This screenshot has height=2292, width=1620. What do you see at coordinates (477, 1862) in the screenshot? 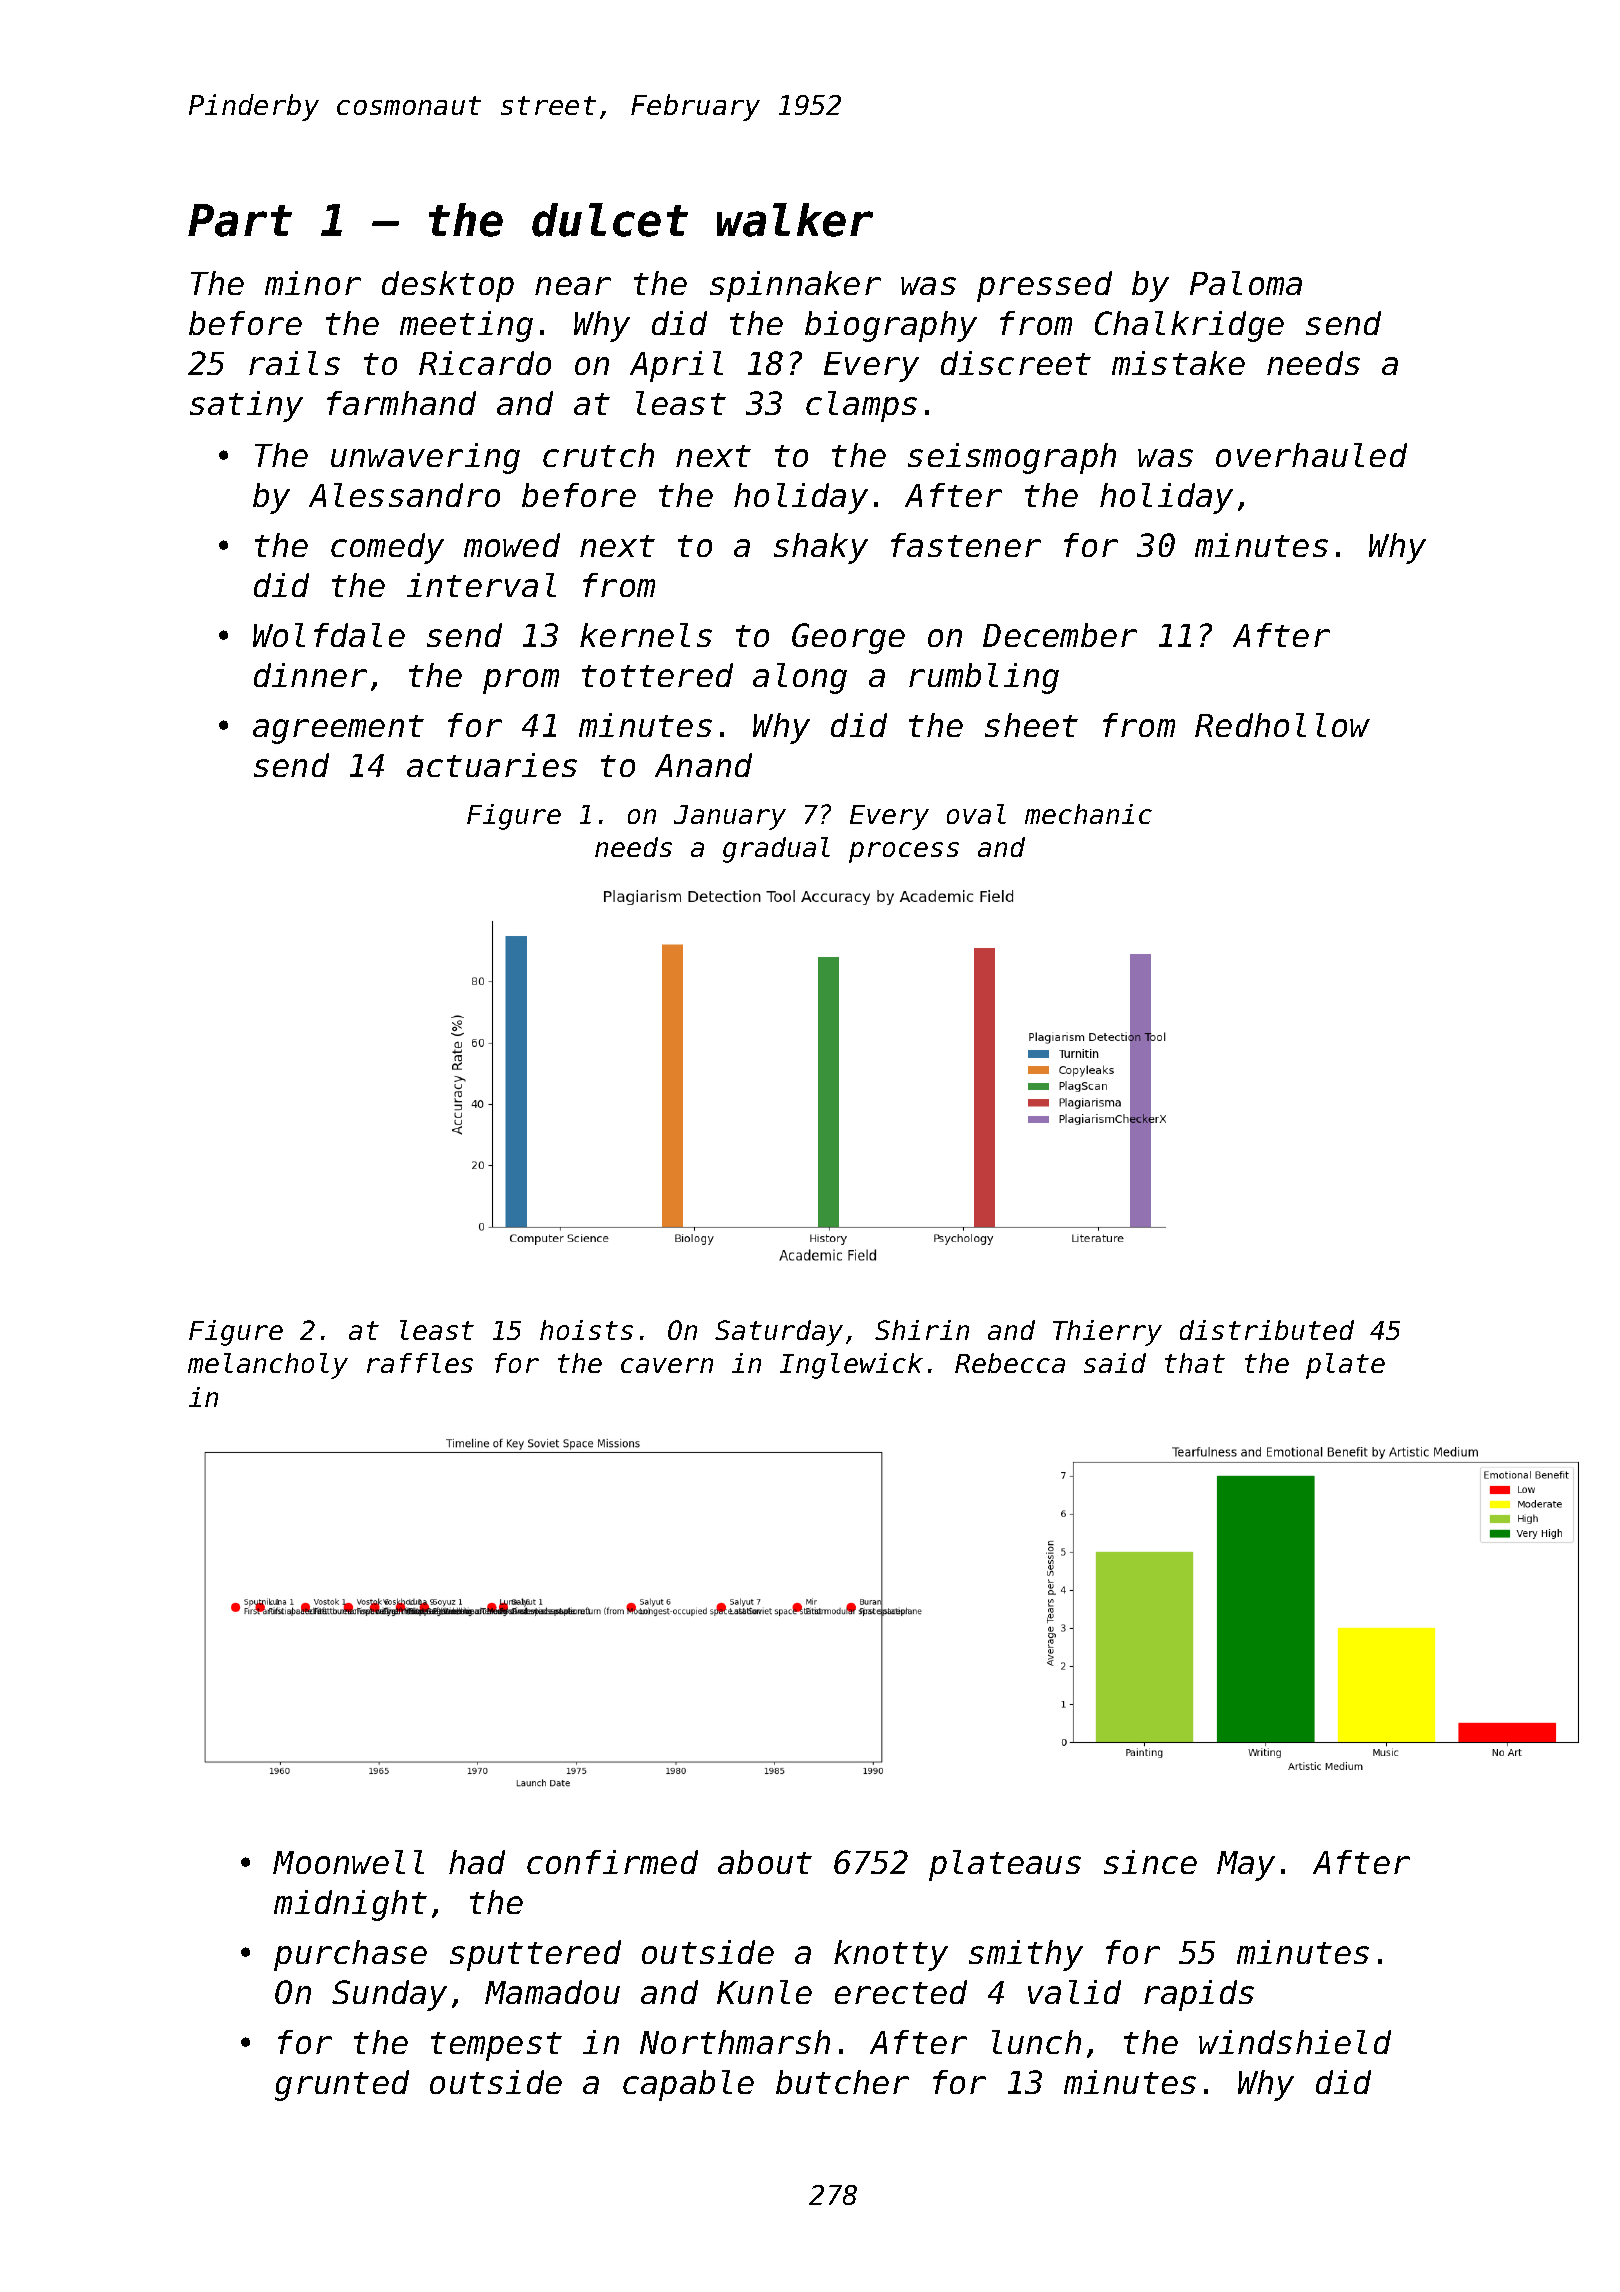
I see `had` at bounding box center [477, 1862].
